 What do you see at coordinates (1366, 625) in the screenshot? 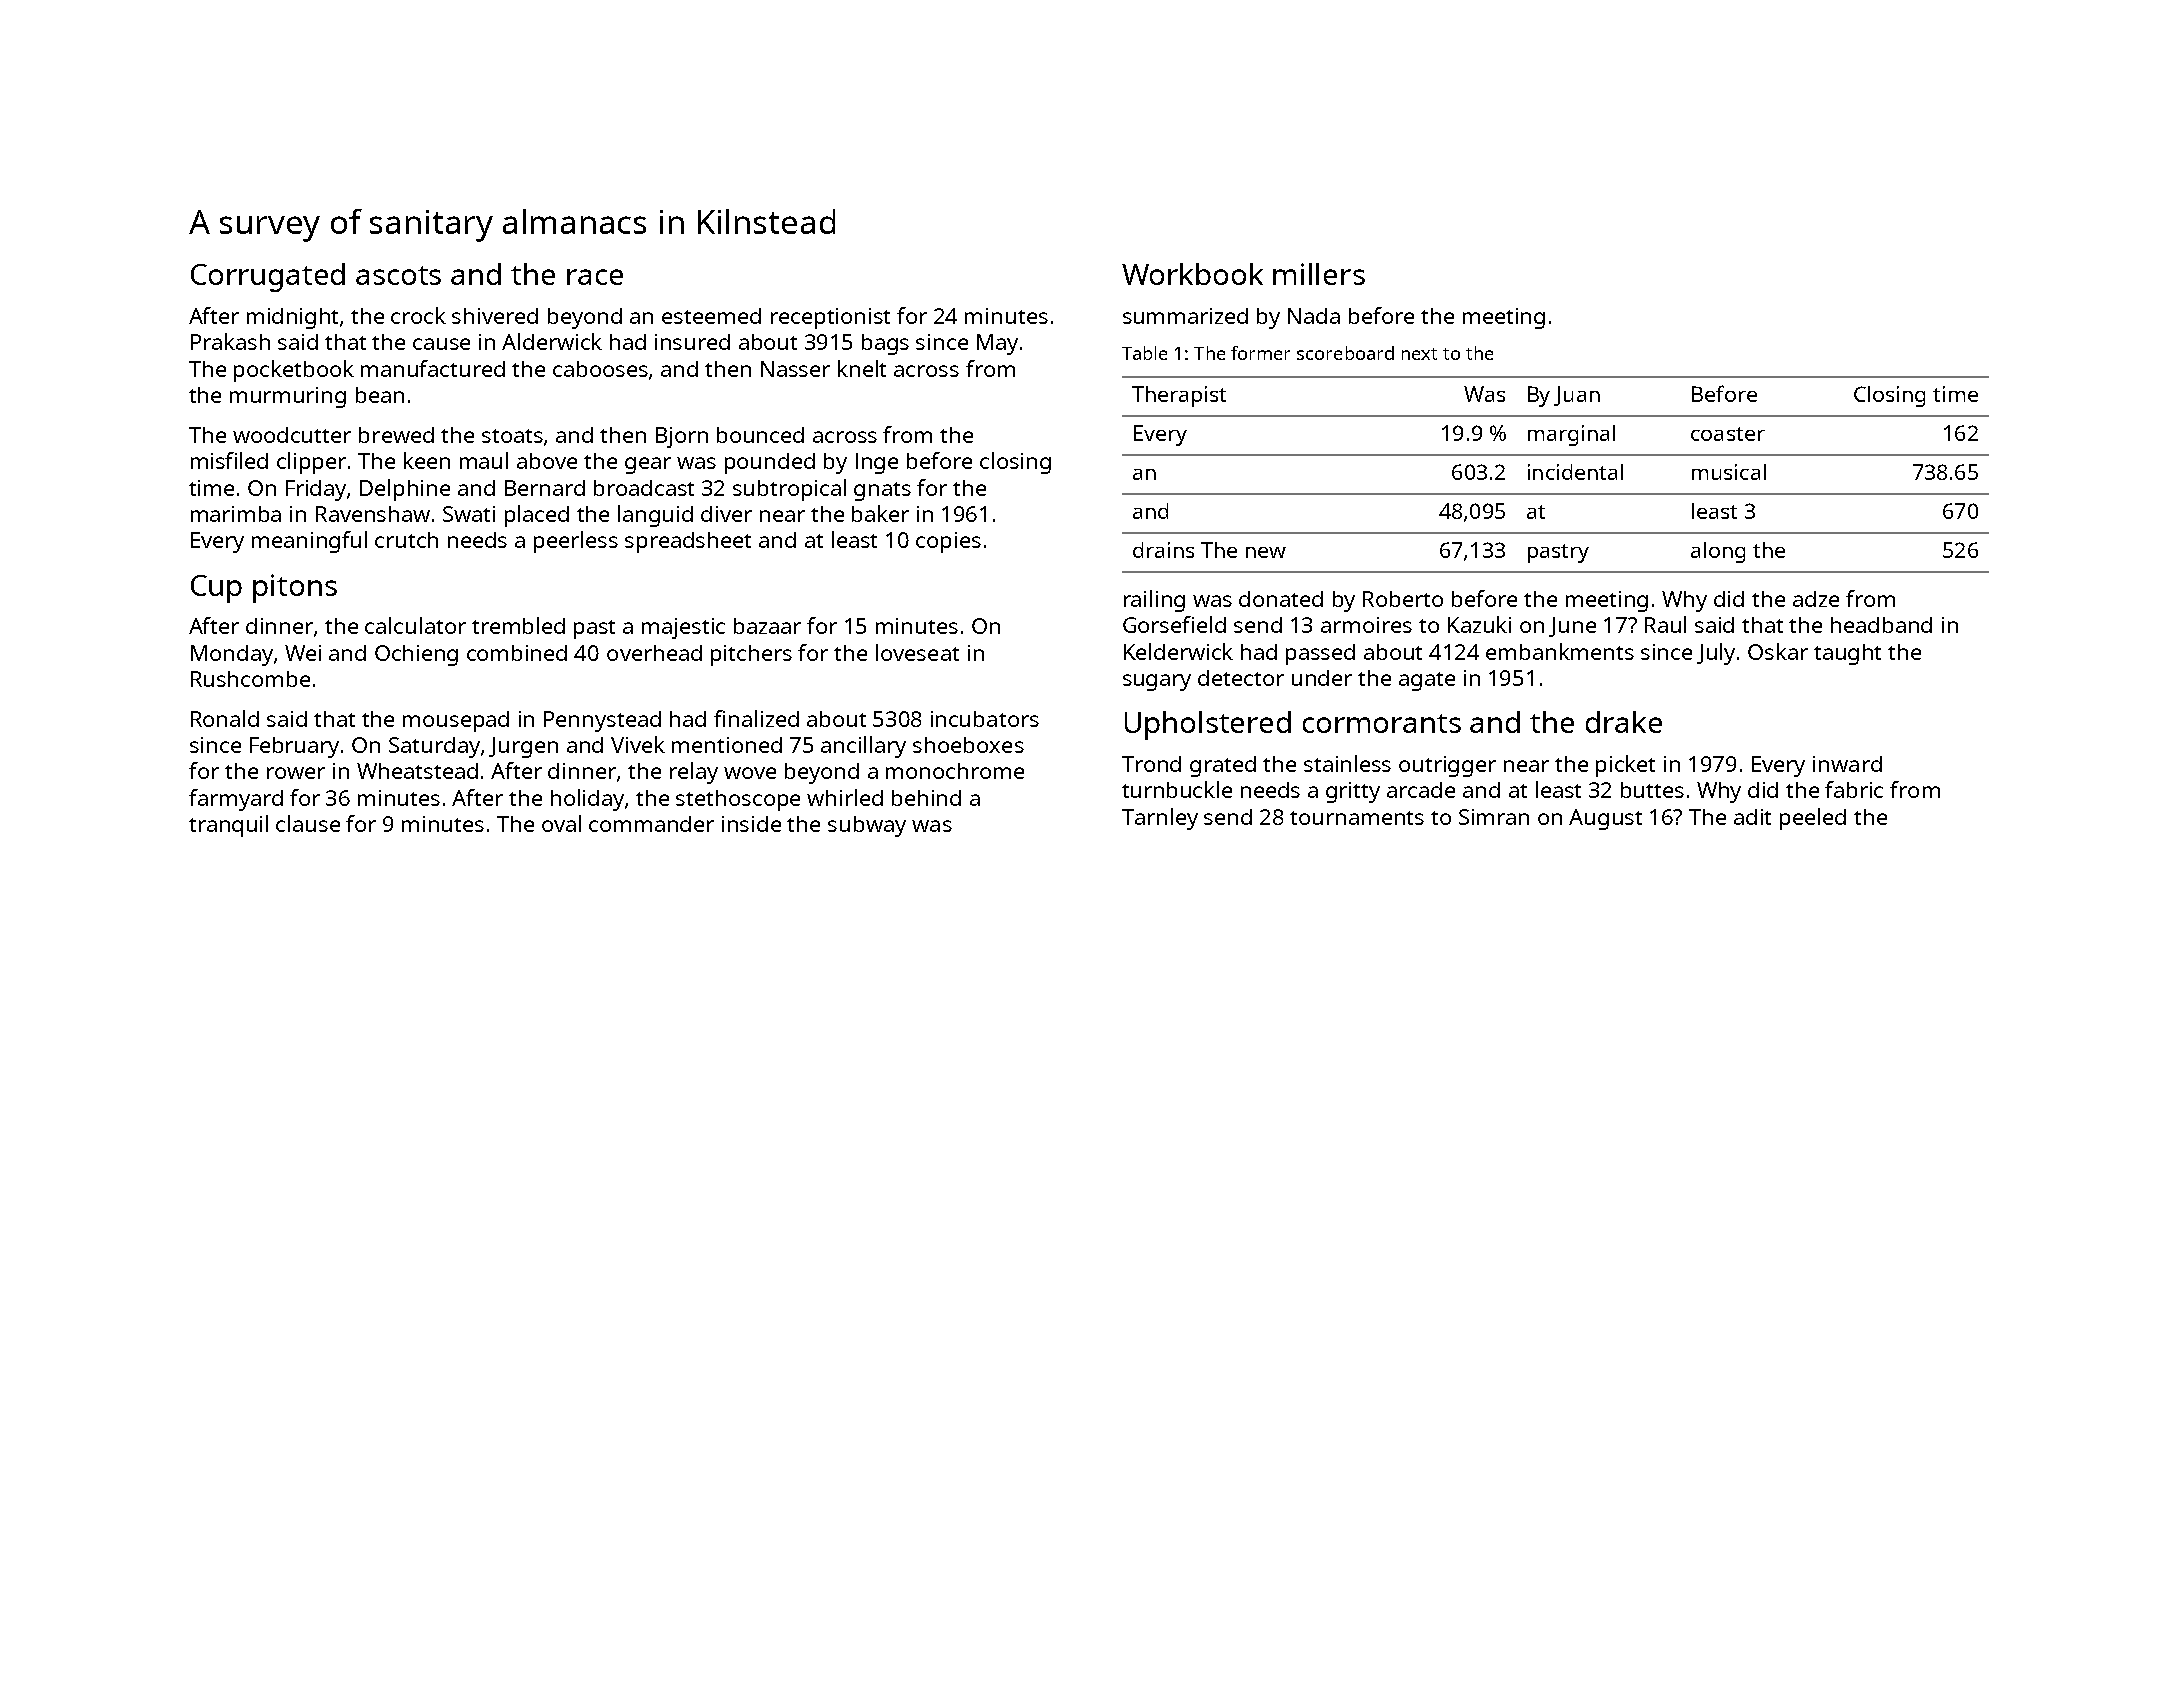
I see `armoires` at bounding box center [1366, 625].
